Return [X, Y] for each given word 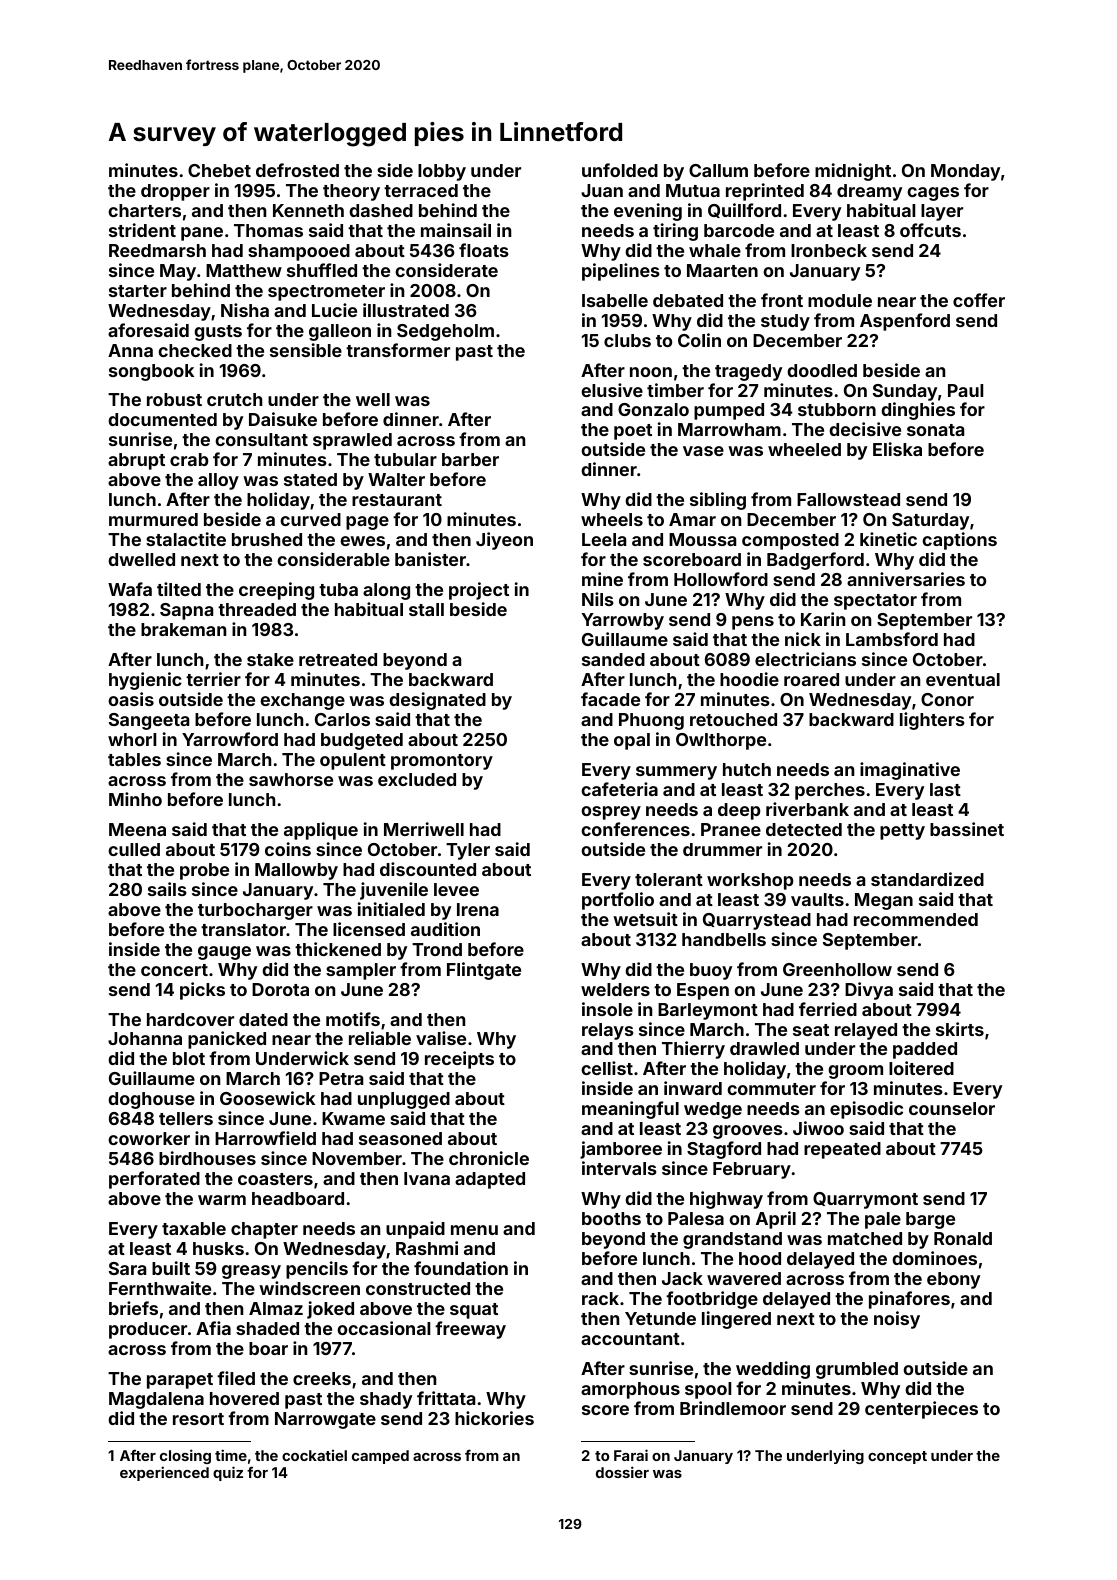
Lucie [334, 310]
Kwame [353, 1118]
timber [675, 390]
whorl [132, 739]
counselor [952, 1108]
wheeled [804, 449]
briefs [133, 1308]
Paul [965, 390]
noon [651, 372]
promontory [442, 762]
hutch [747, 769]
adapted [490, 1180]
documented [162, 419]
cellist [607, 1068]
